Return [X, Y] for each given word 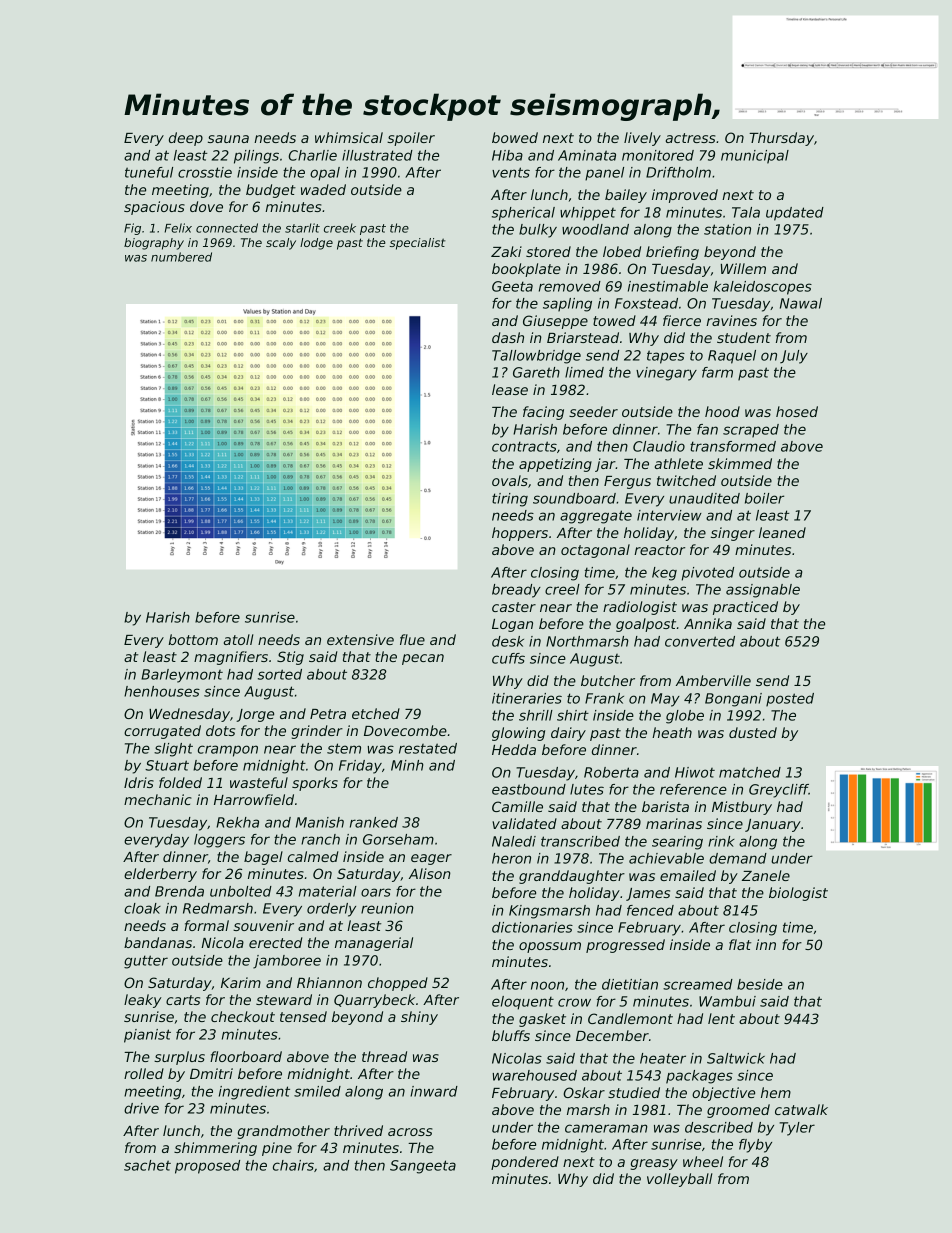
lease [510, 389]
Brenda [179, 891]
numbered [181, 257]
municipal [755, 157]
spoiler [411, 139]
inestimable [668, 286]
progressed [625, 946]
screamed [698, 984]
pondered [525, 1163]
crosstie [205, 172]
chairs [293, 1165]
